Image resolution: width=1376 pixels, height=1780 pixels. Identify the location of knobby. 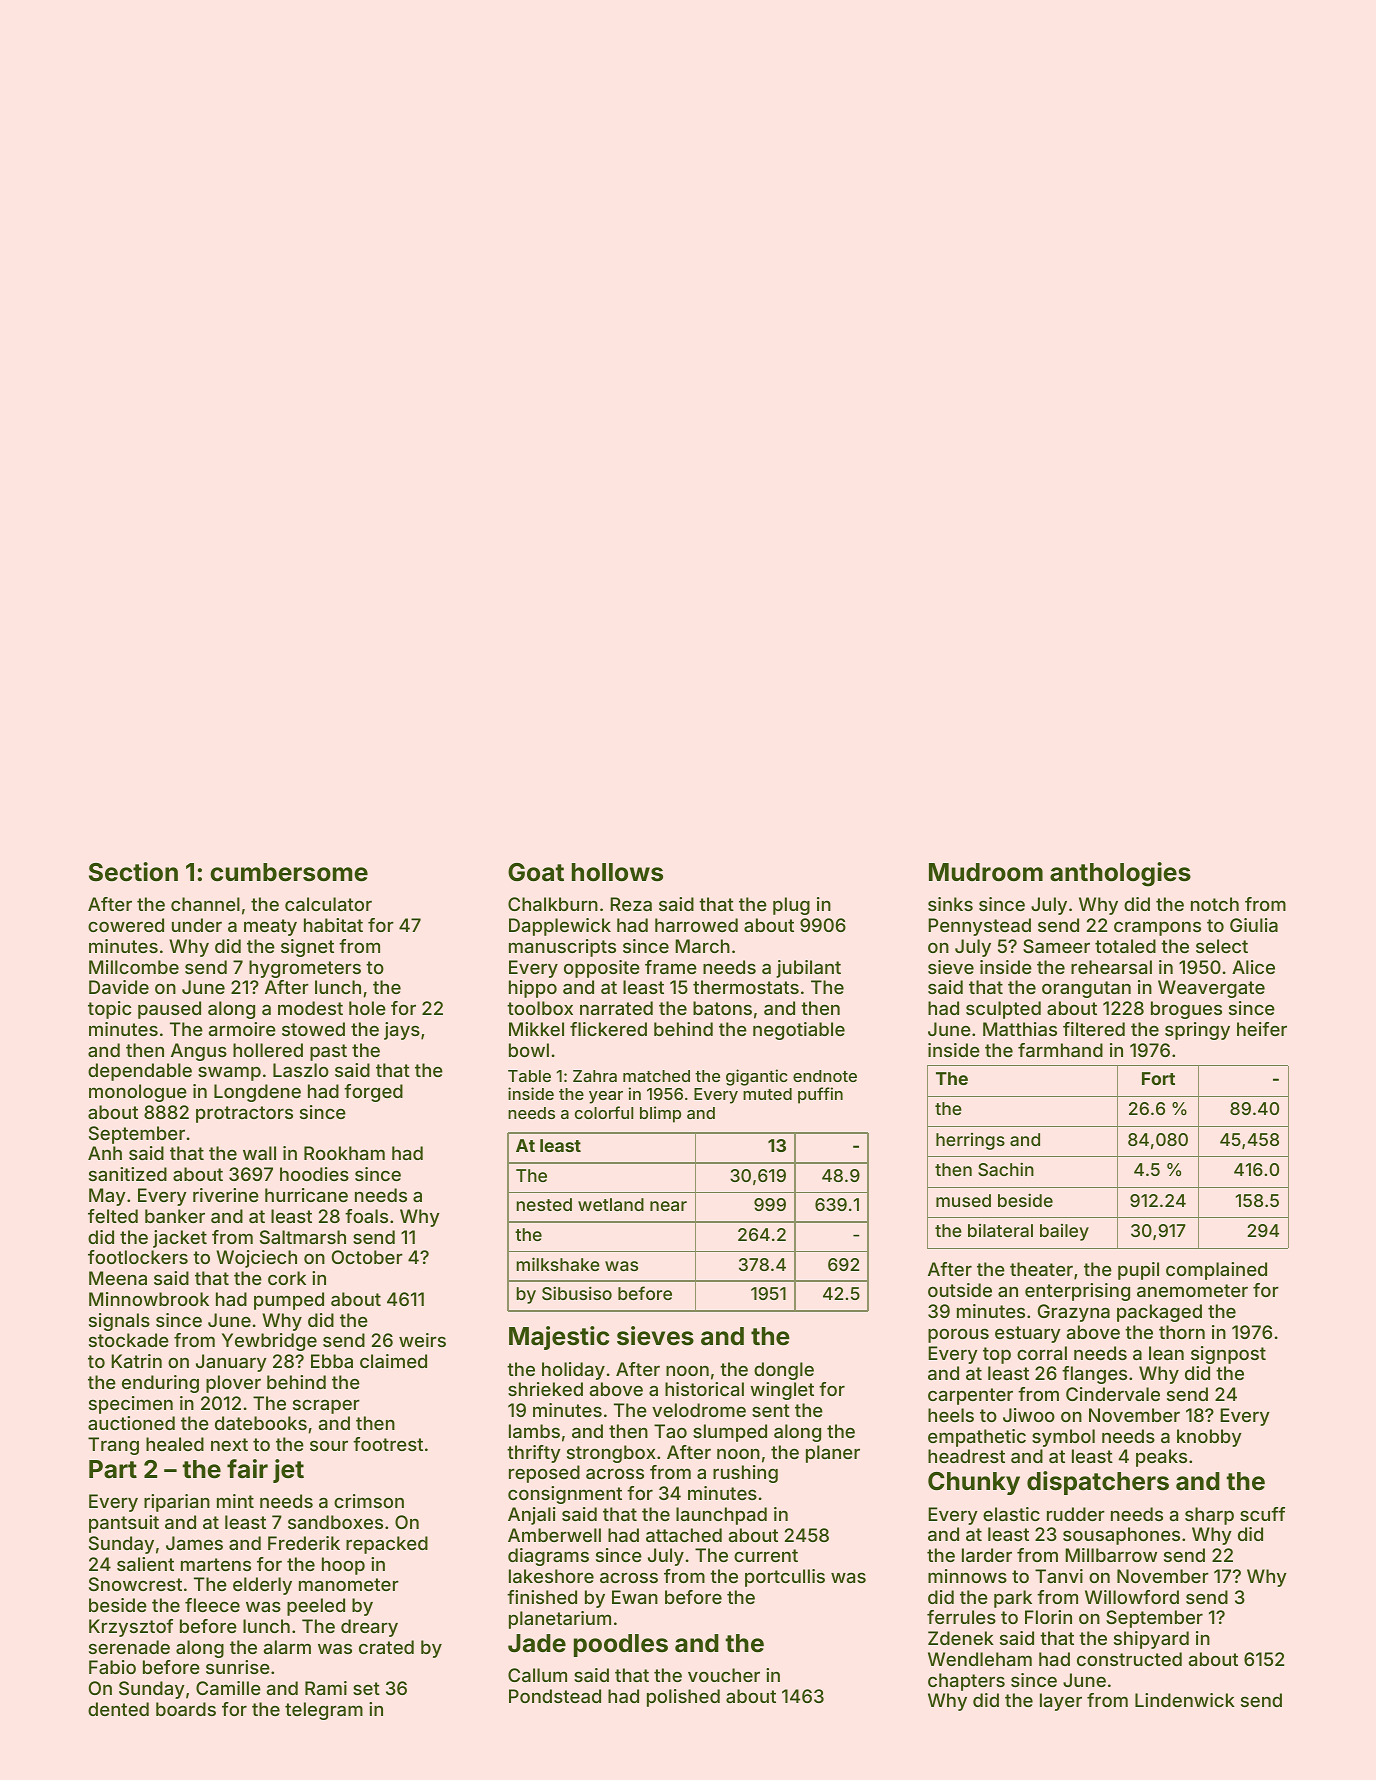
(1209, 1438).
